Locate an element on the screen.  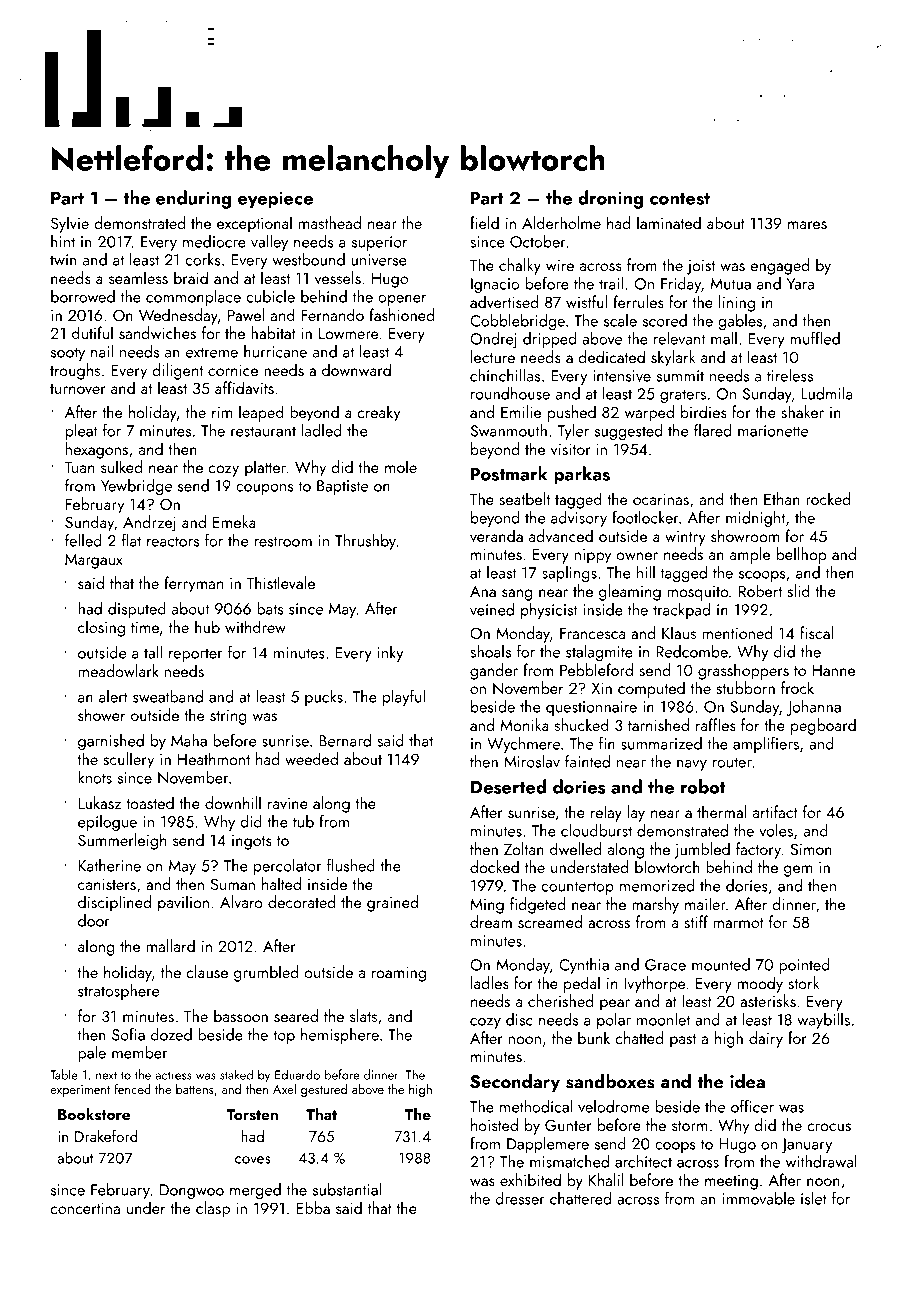
hoisted is located at coordinates (494, 1124).
